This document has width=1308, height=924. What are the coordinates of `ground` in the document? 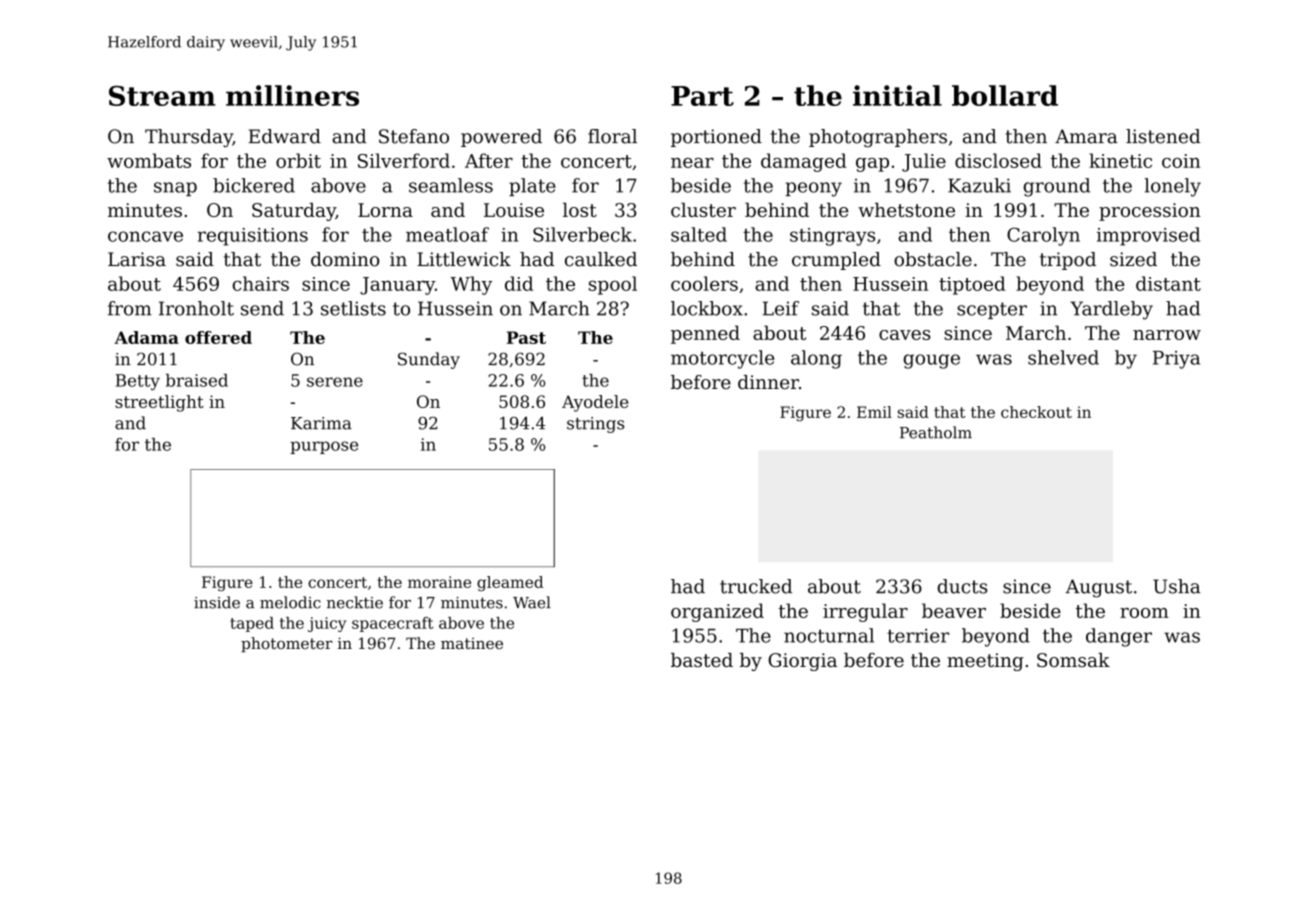 It's located at (1057, 187).
